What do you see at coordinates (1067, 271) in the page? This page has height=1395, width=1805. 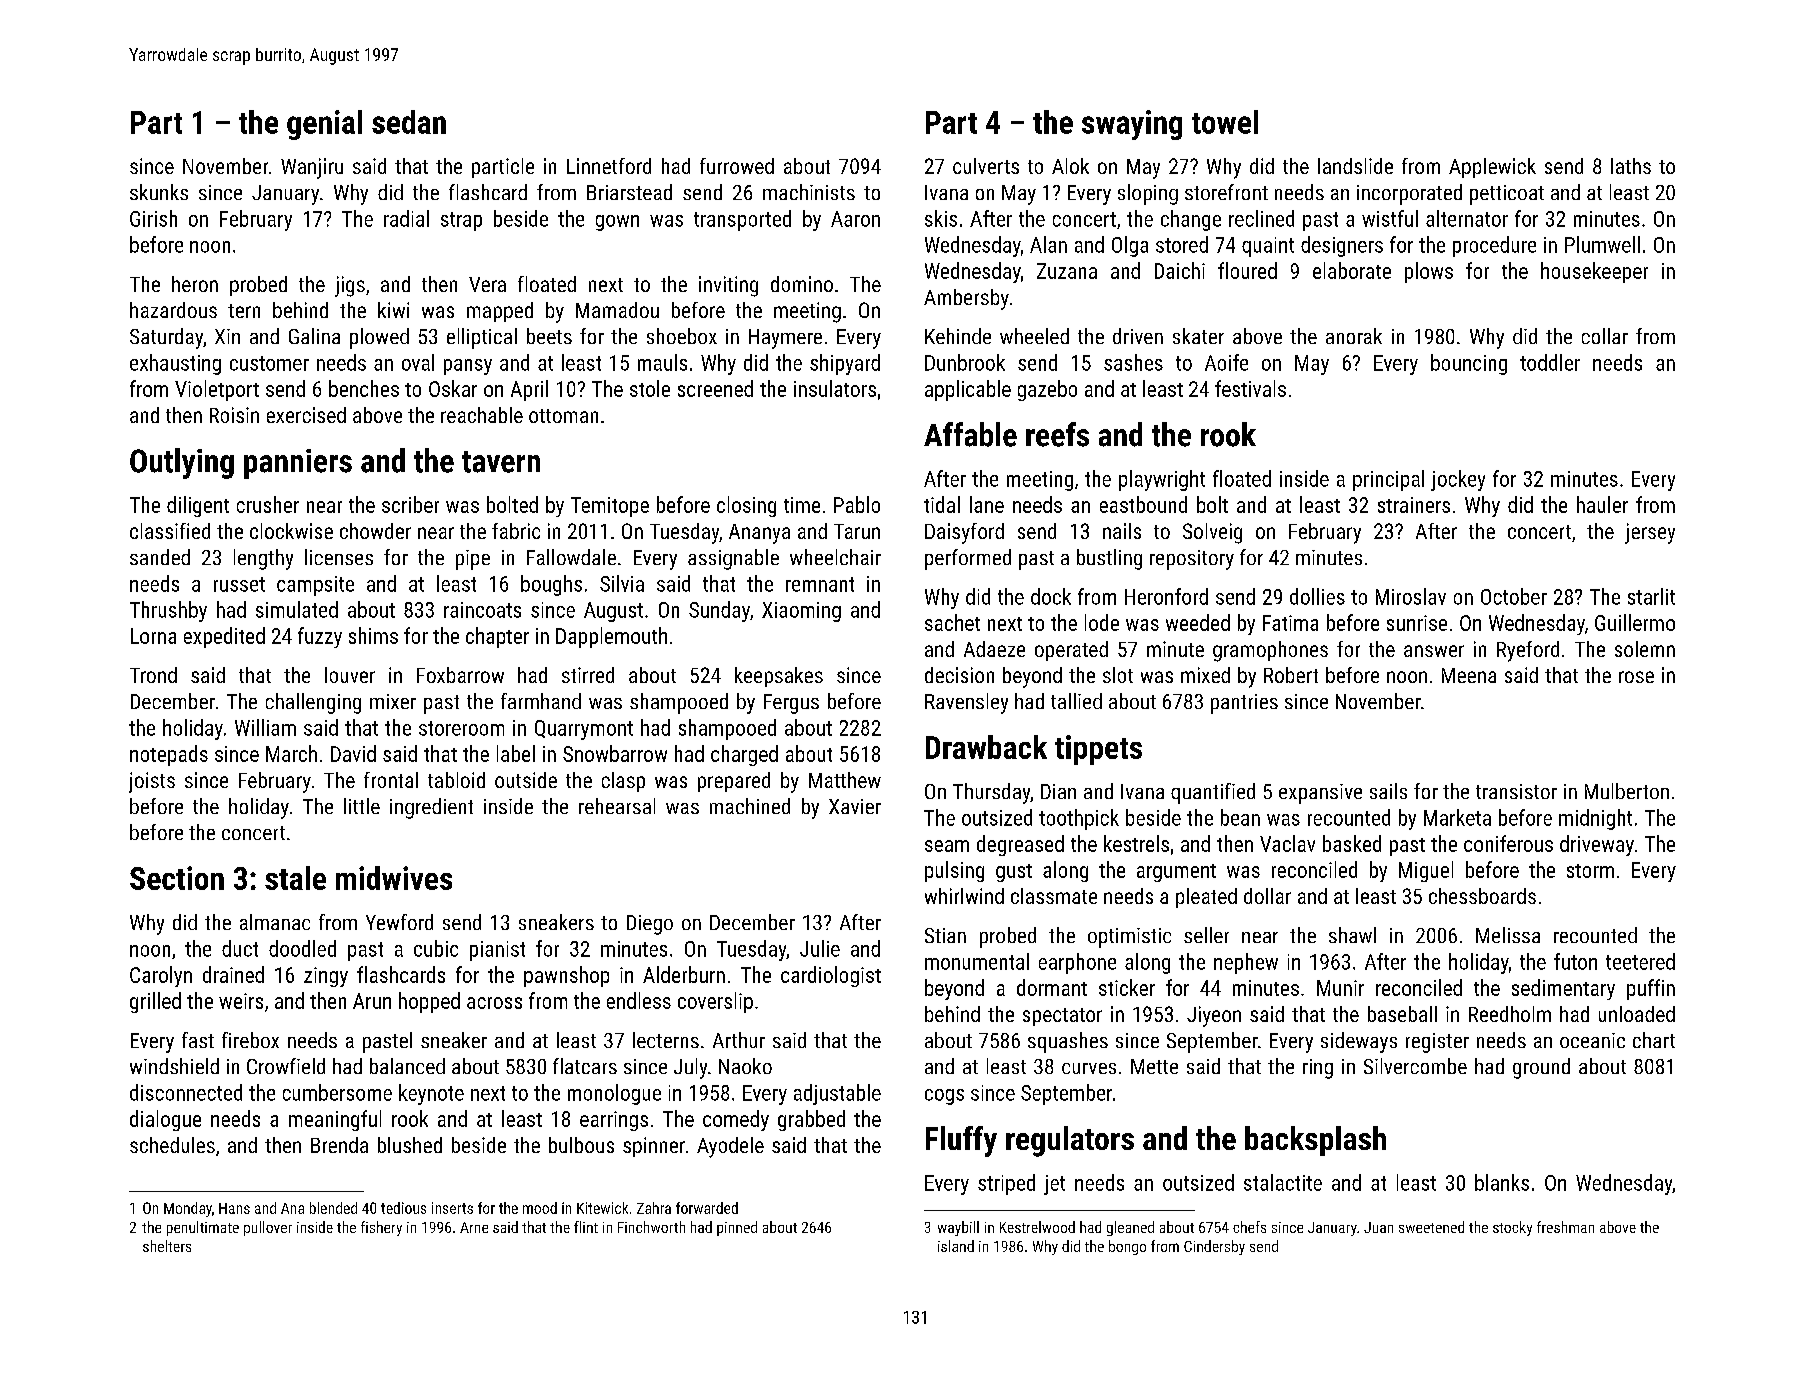 I see `Zuzana` at bounding box center [1067, 271].
